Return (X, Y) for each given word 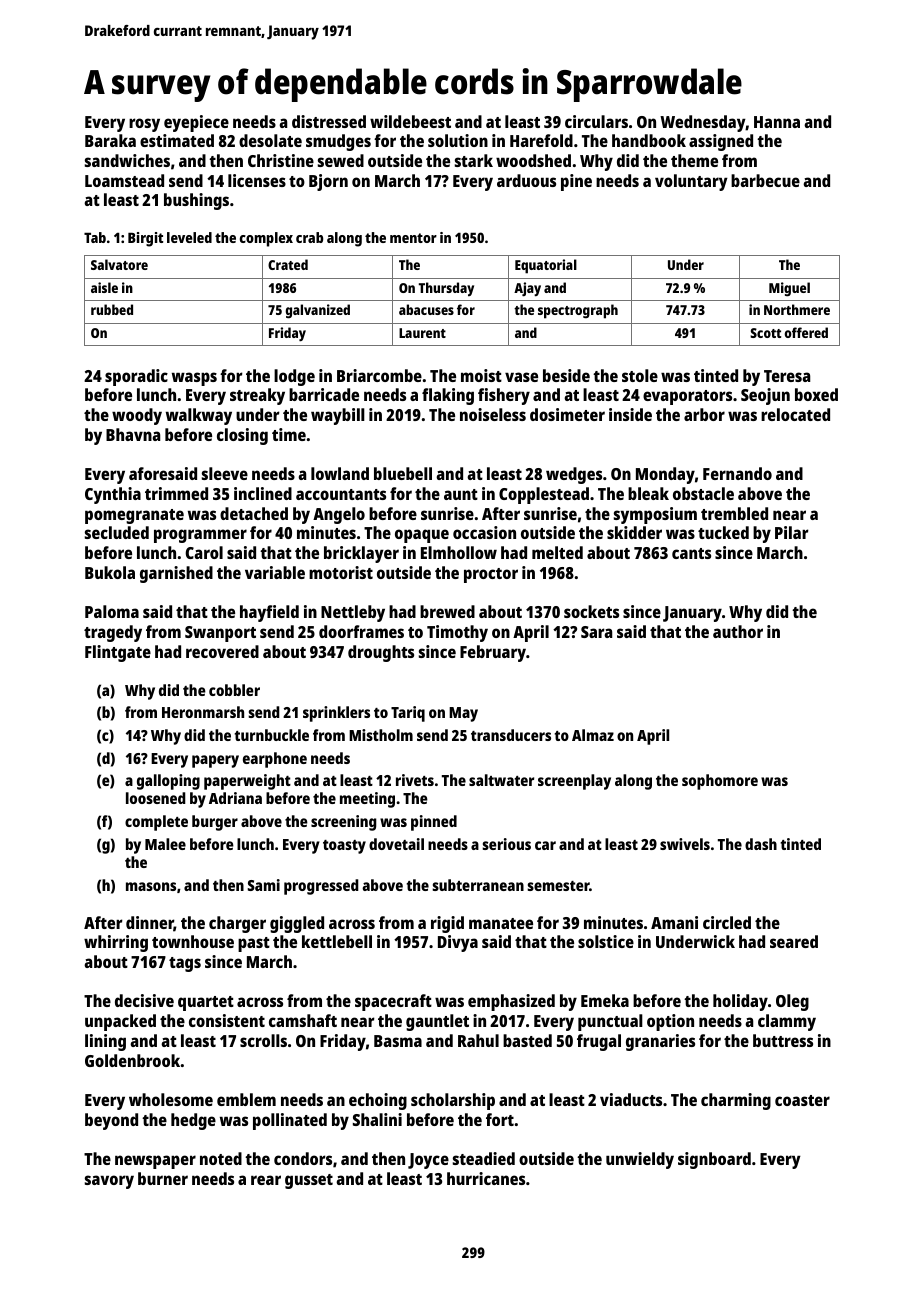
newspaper (155, 1162)
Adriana (235, 798)
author (738, 631)
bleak (648, 493)
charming (736, 1101)
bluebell (403, 473)
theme (694, 160)
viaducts (631, 1099)
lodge (294, 377)
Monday (665, 475)
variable (275, 572)
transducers (511, 735)
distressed (329, 121)
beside (566, 375)
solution (458, 140)
